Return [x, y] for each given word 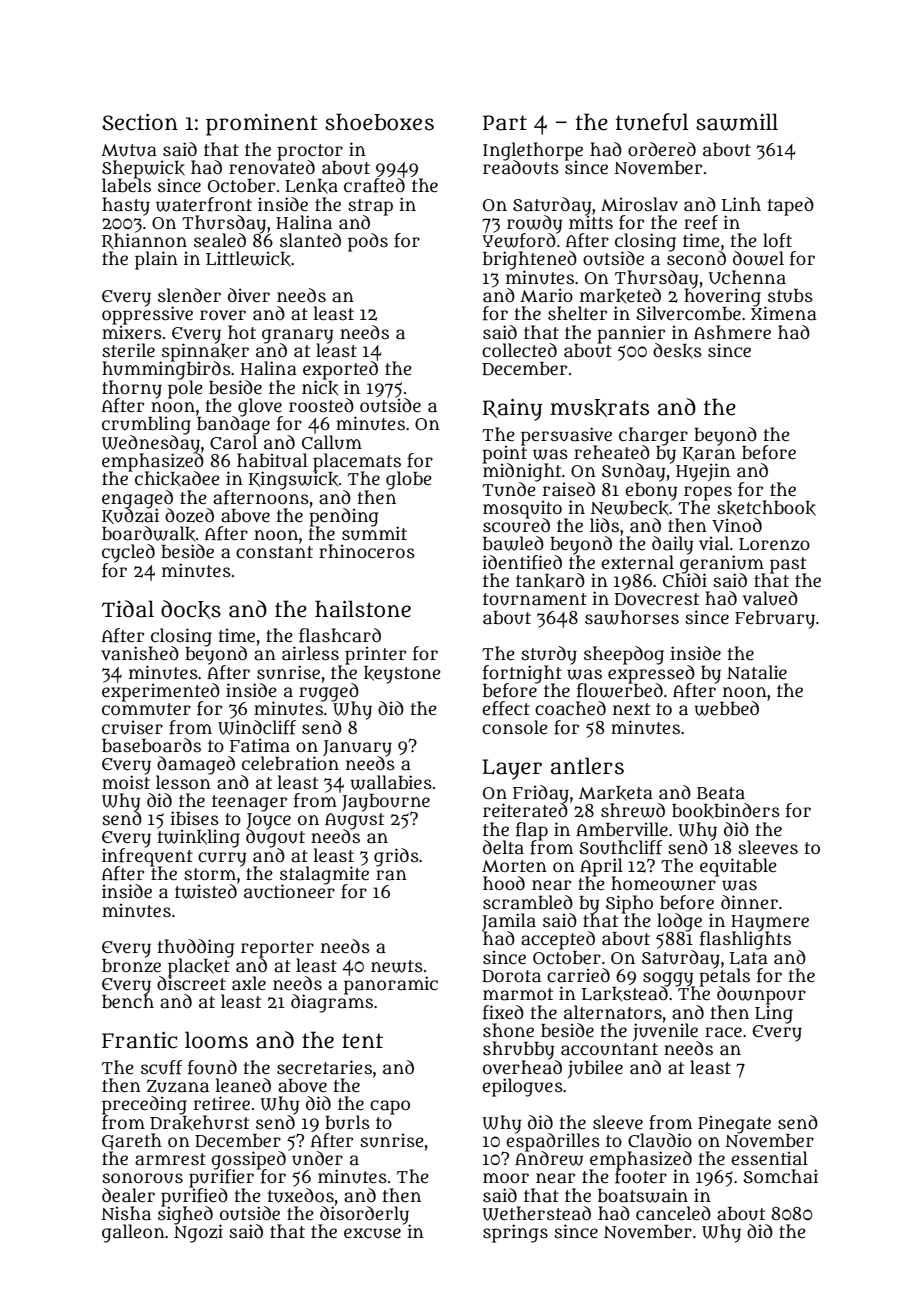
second [696, 259]
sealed [220, 240]
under [317, 1158]
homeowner [663, 884]
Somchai [780, 1176]
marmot [518, 994]
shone [508, 1030]
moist [126, 782]
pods [368, 242]
